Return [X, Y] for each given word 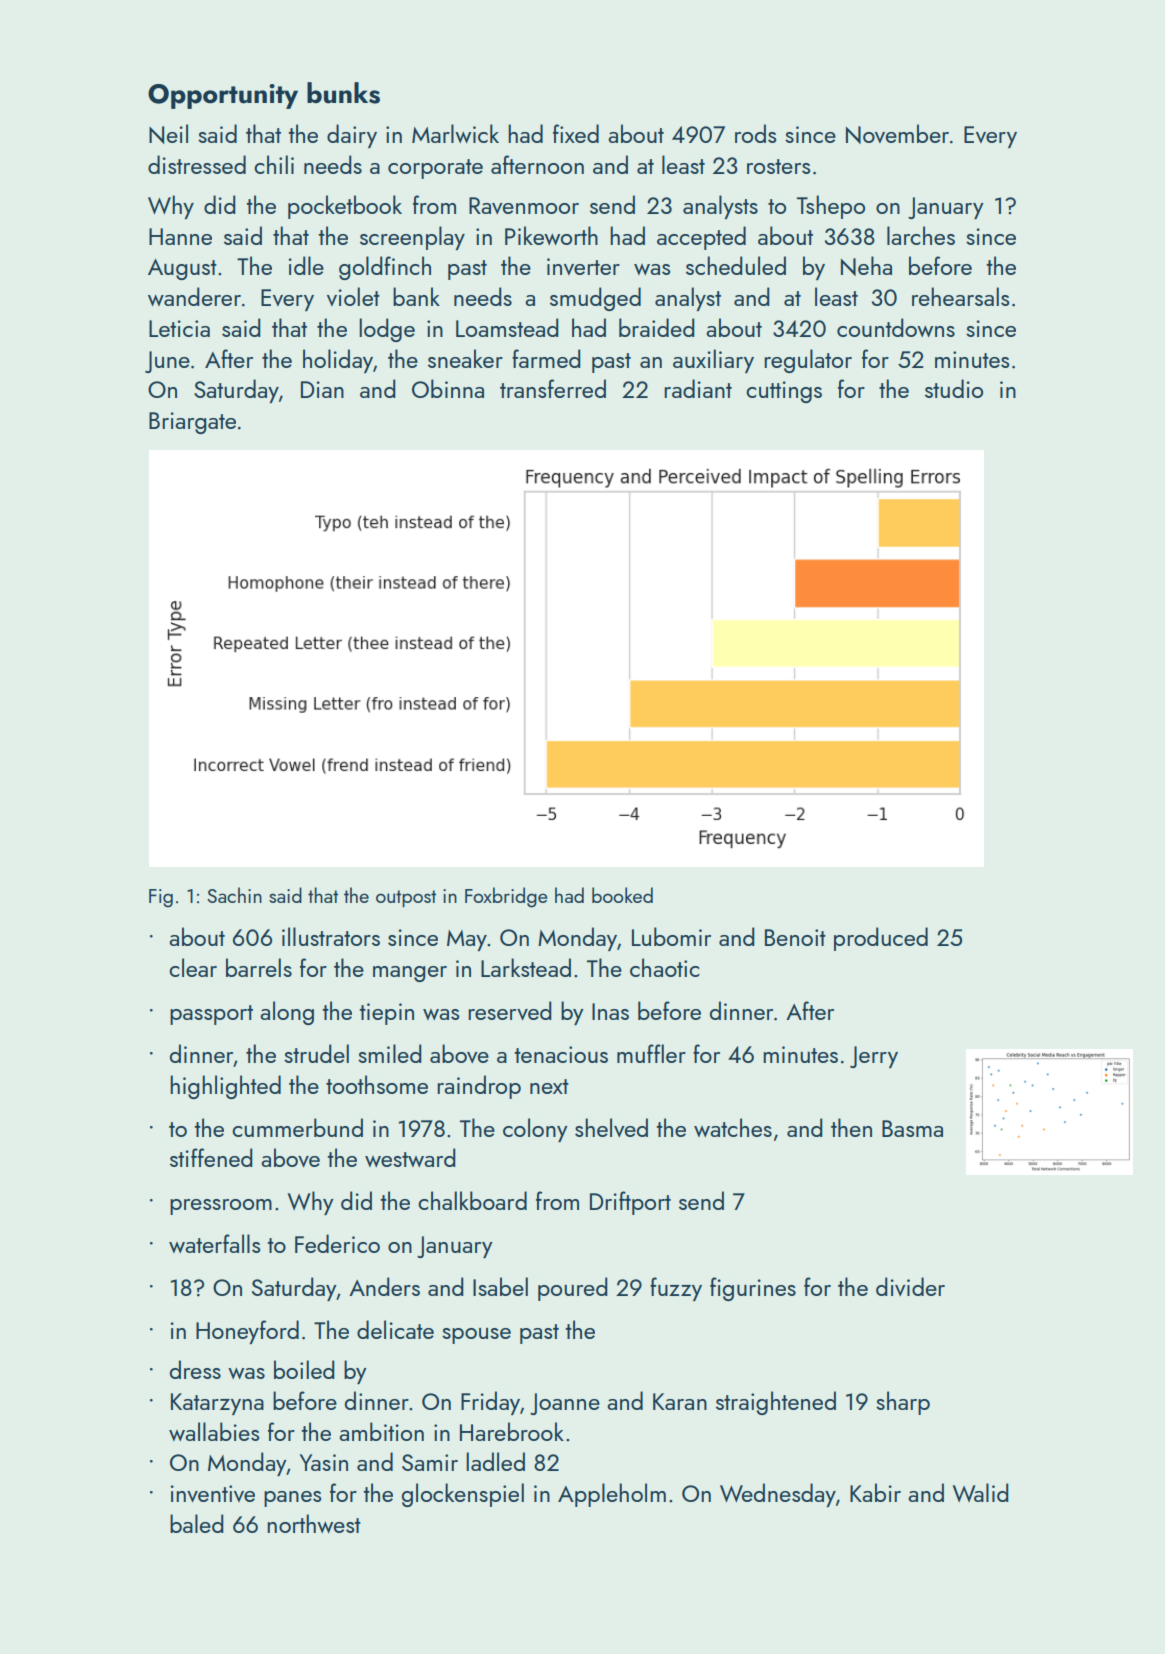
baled [197, 1523]
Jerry [874, 1057]
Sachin [234, 895]
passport [211, 1015]
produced [881, 939]
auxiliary [713, 361]
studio [954, 388]
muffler [651, 1053]
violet [353, 296]
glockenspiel [463, 1495]
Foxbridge [506, 897]
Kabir [875, 1492]
